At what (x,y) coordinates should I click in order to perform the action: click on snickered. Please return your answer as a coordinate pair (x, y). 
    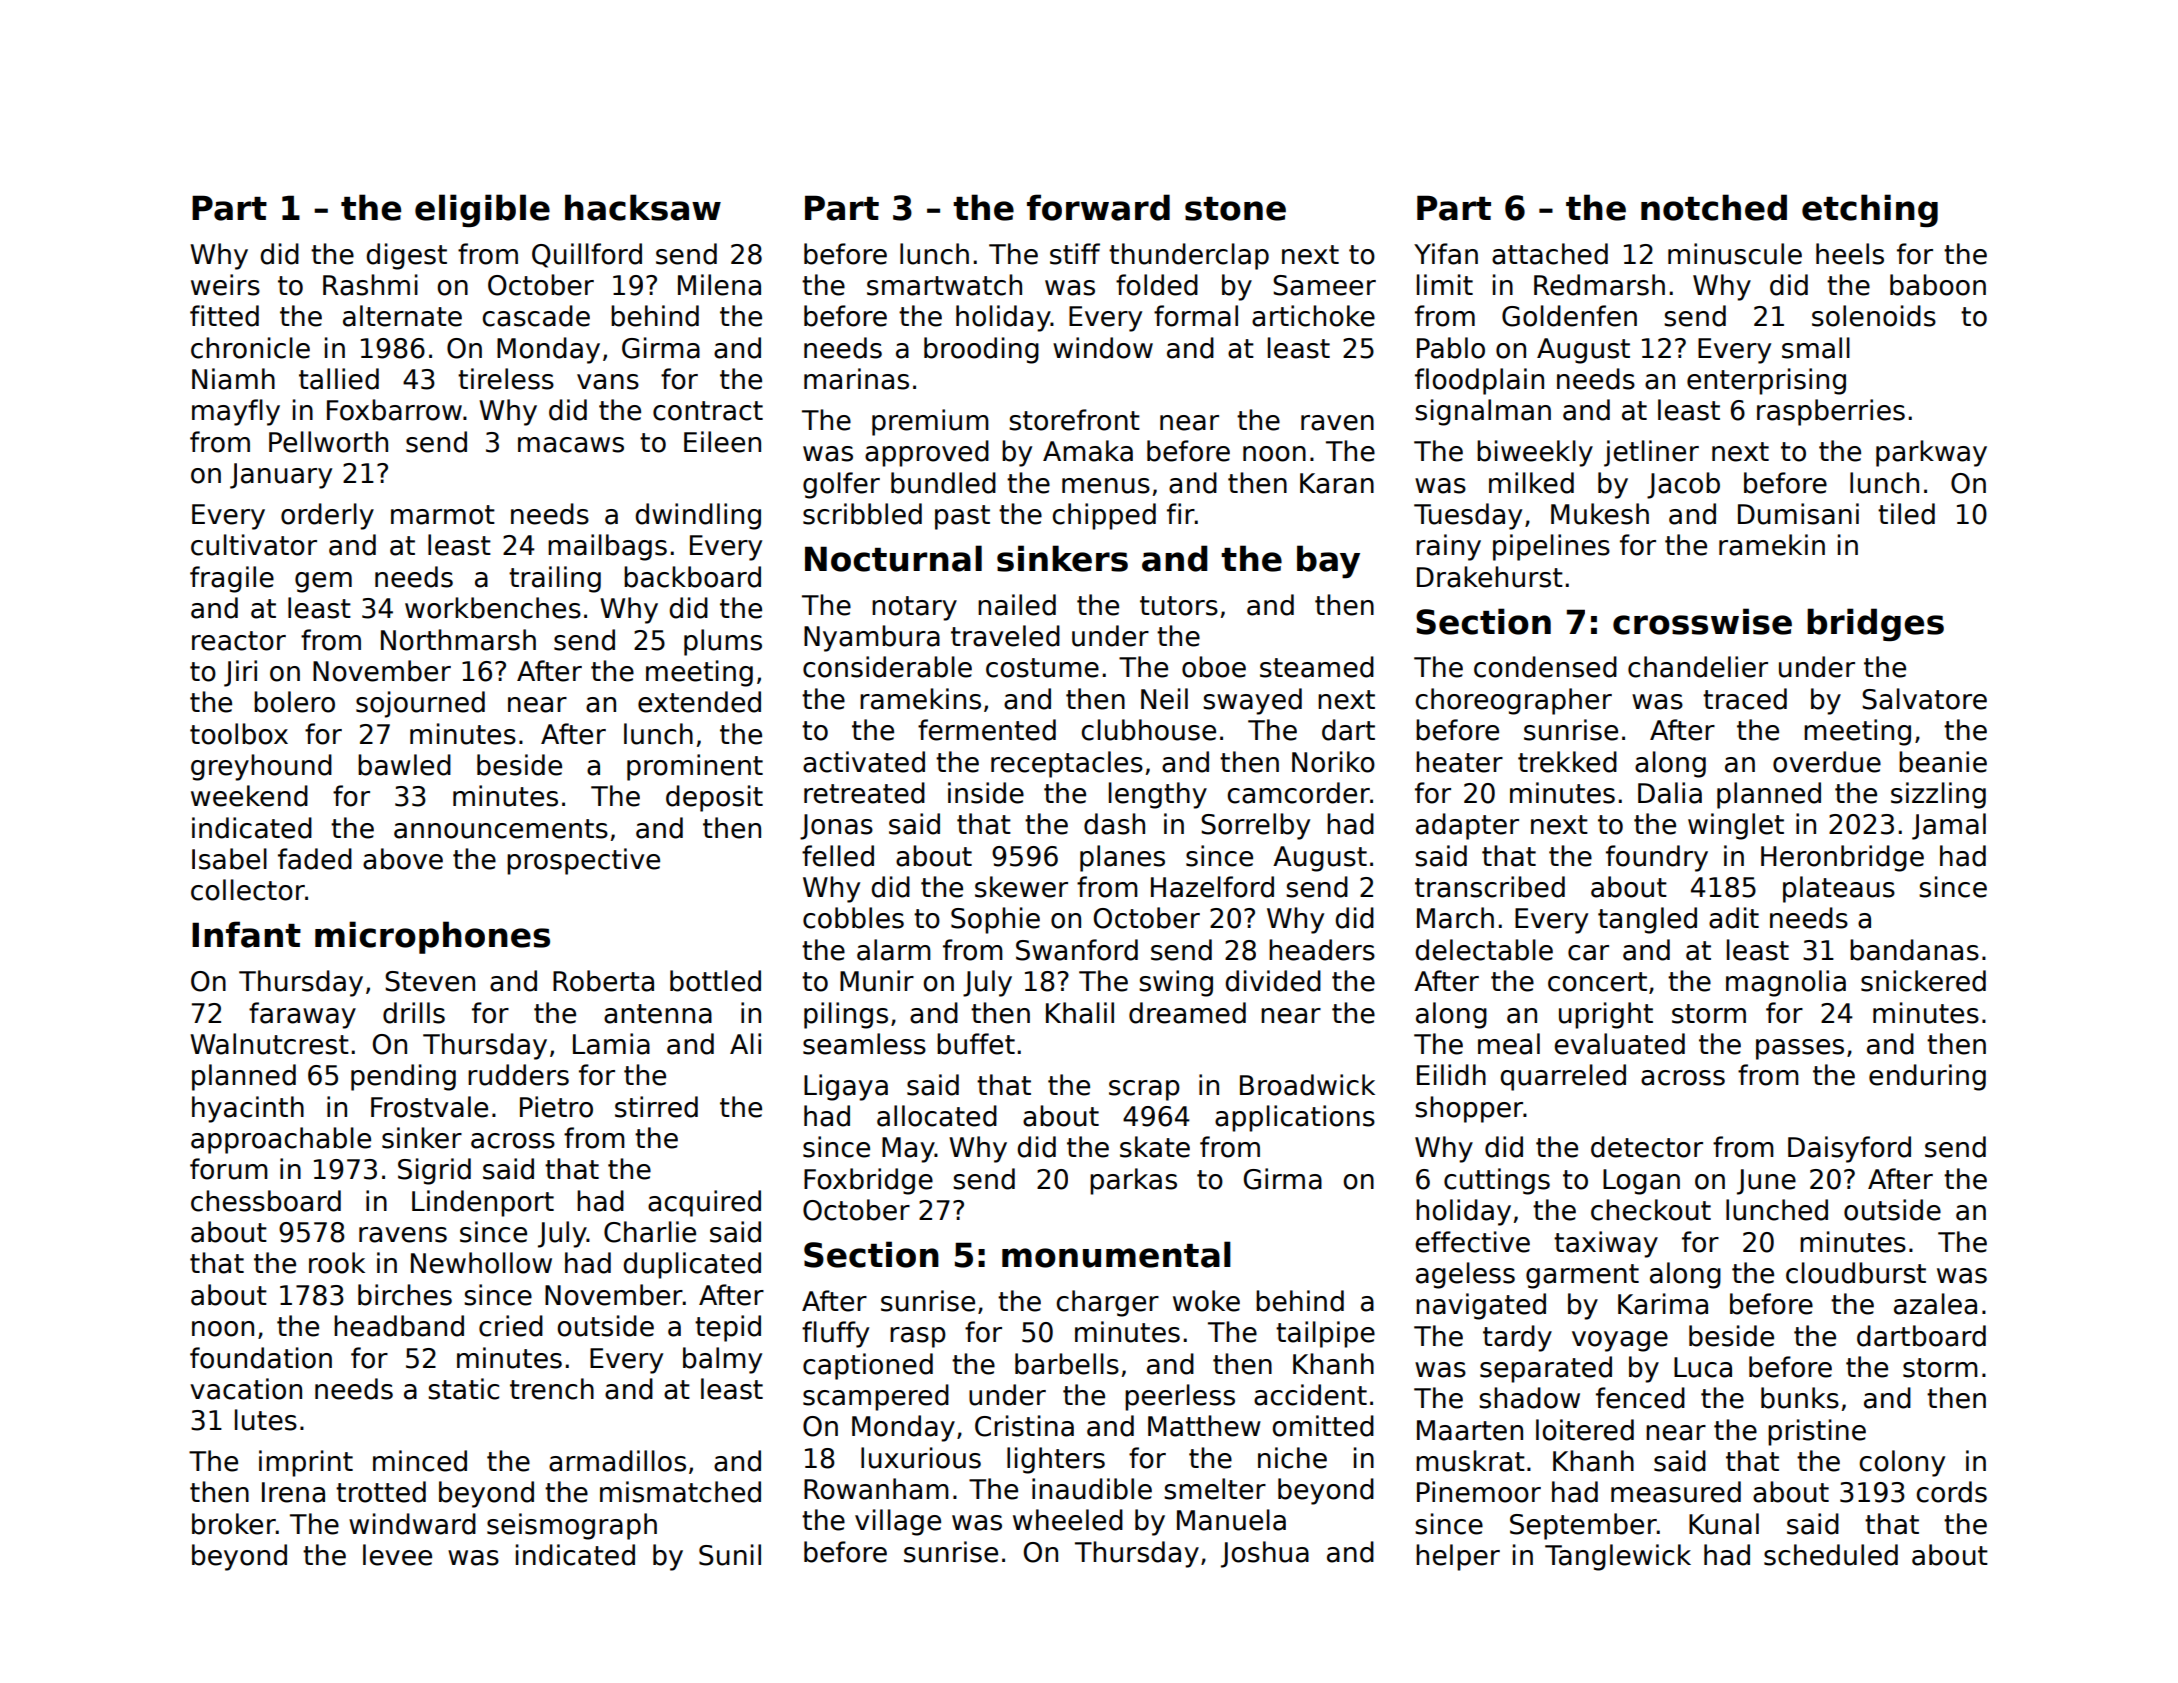
    Looking at the image, I should click on (1923, 981).
